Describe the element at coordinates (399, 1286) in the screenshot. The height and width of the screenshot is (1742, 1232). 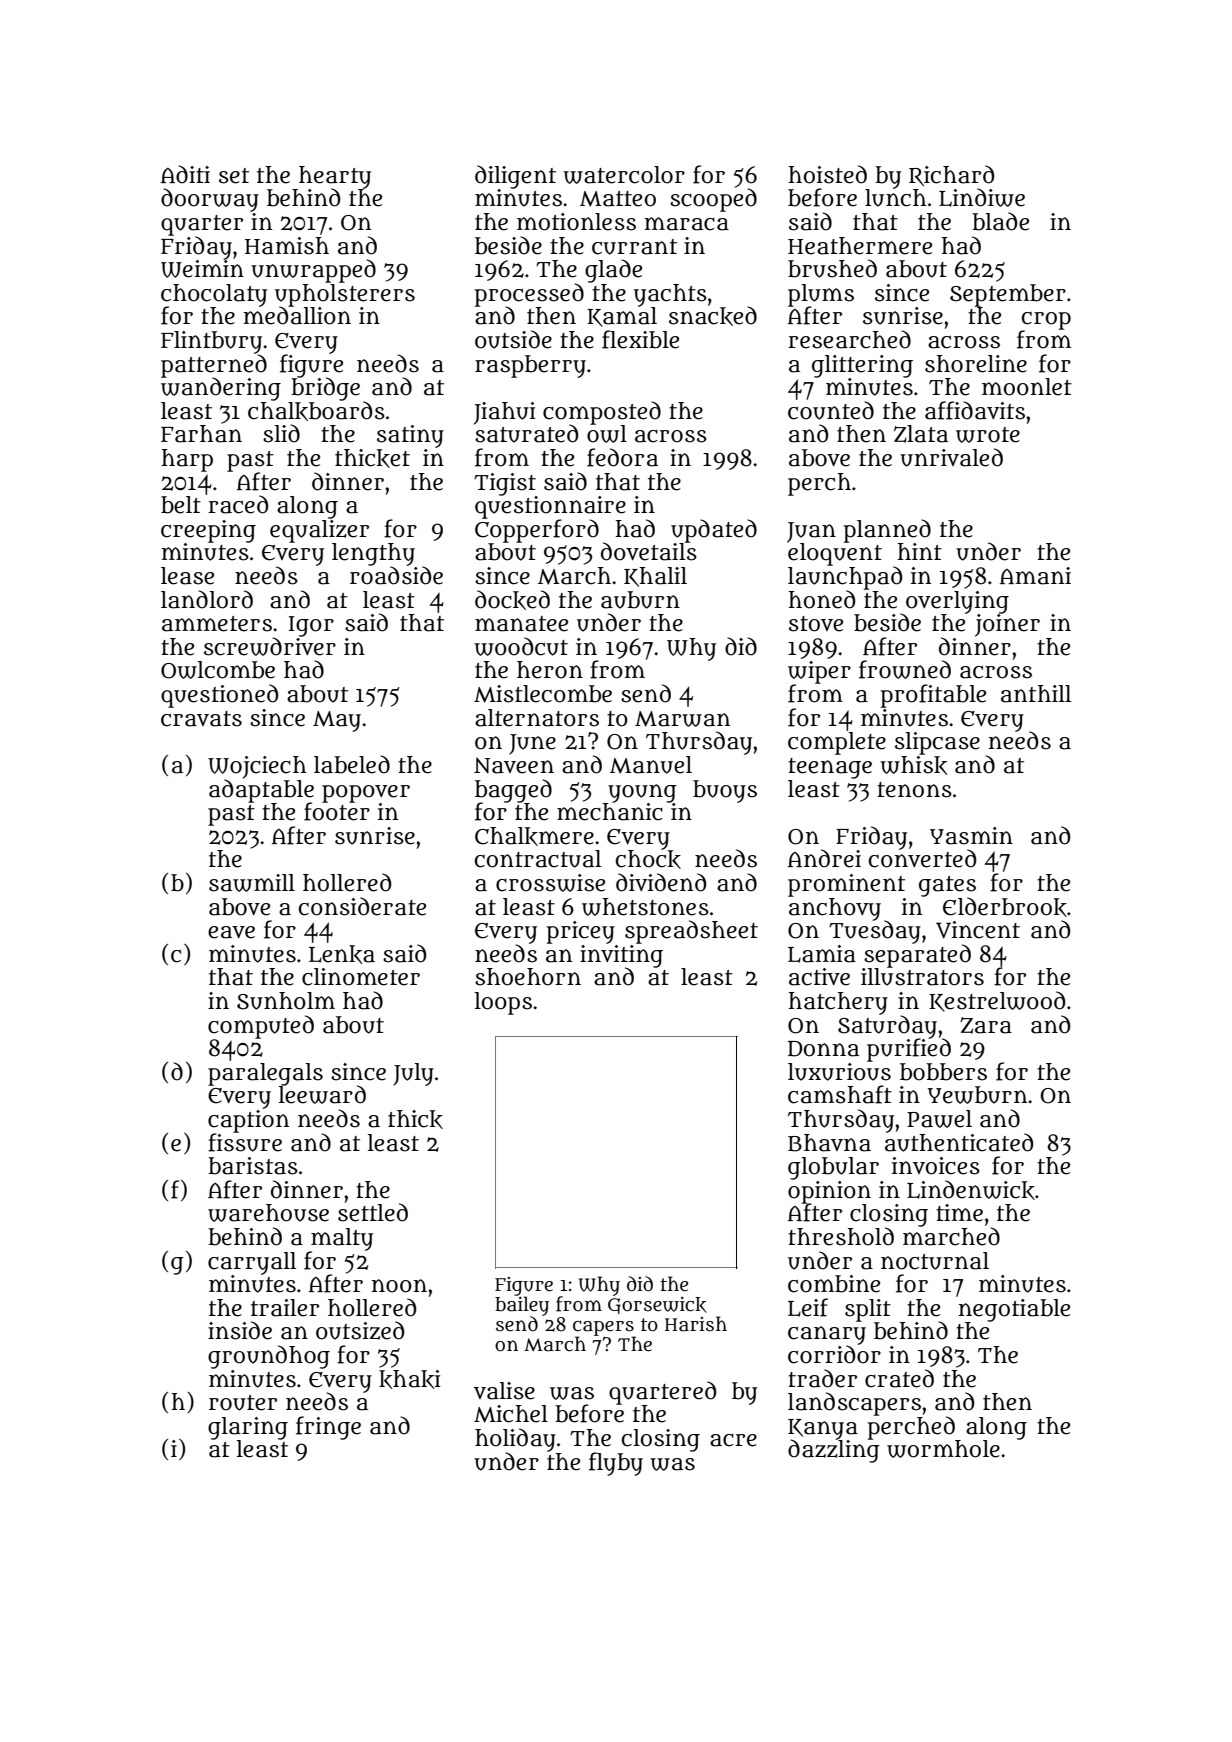
I see `noon` at that location.
